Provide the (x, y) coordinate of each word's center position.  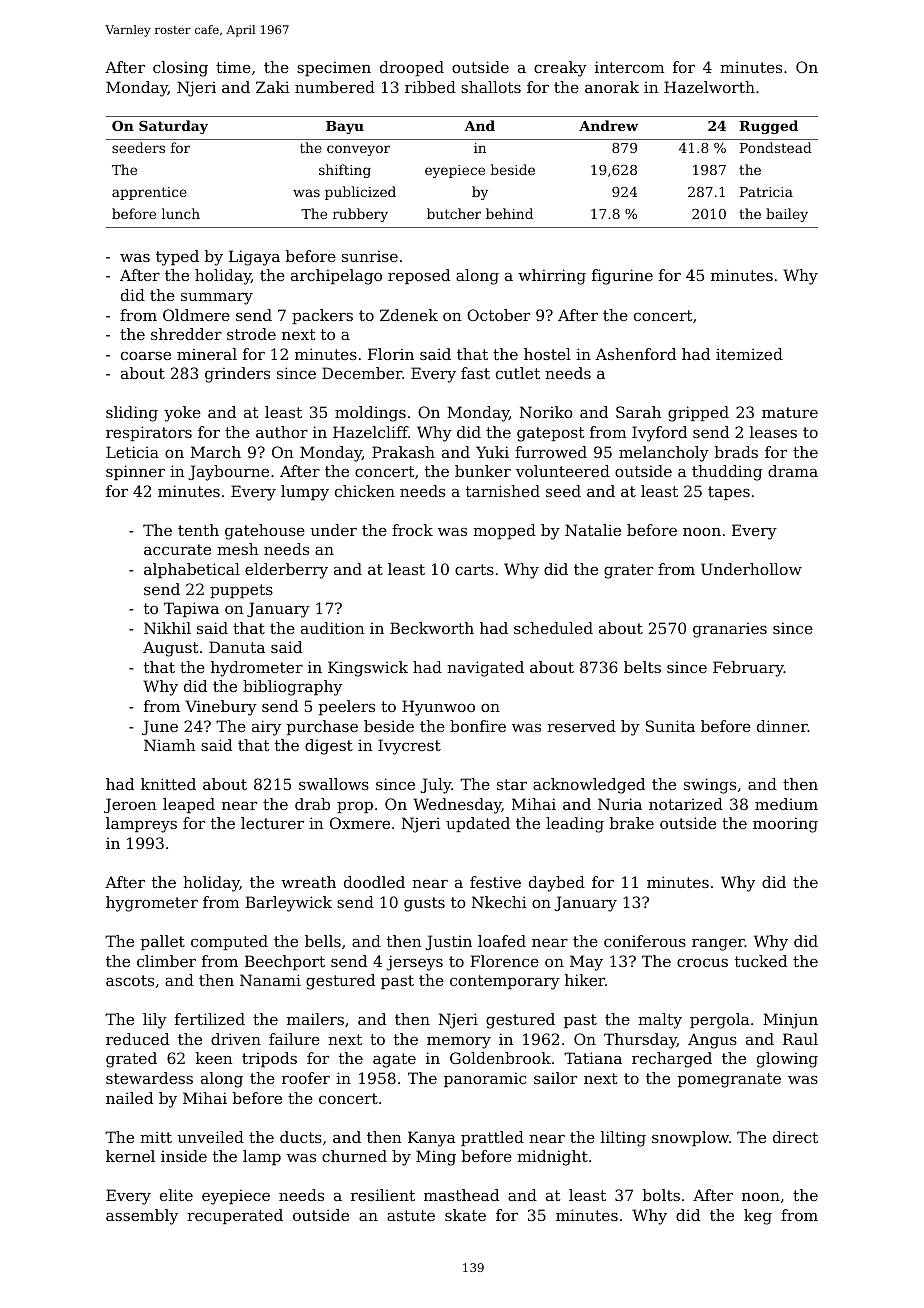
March (216, 452)
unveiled (211, 1137)
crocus (702, 962)
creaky (560, 69)
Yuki (492, 452)
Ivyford (659, 434)
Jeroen (130, 805)
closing (180, 69)
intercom (629, 67)
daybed (557, 884)
